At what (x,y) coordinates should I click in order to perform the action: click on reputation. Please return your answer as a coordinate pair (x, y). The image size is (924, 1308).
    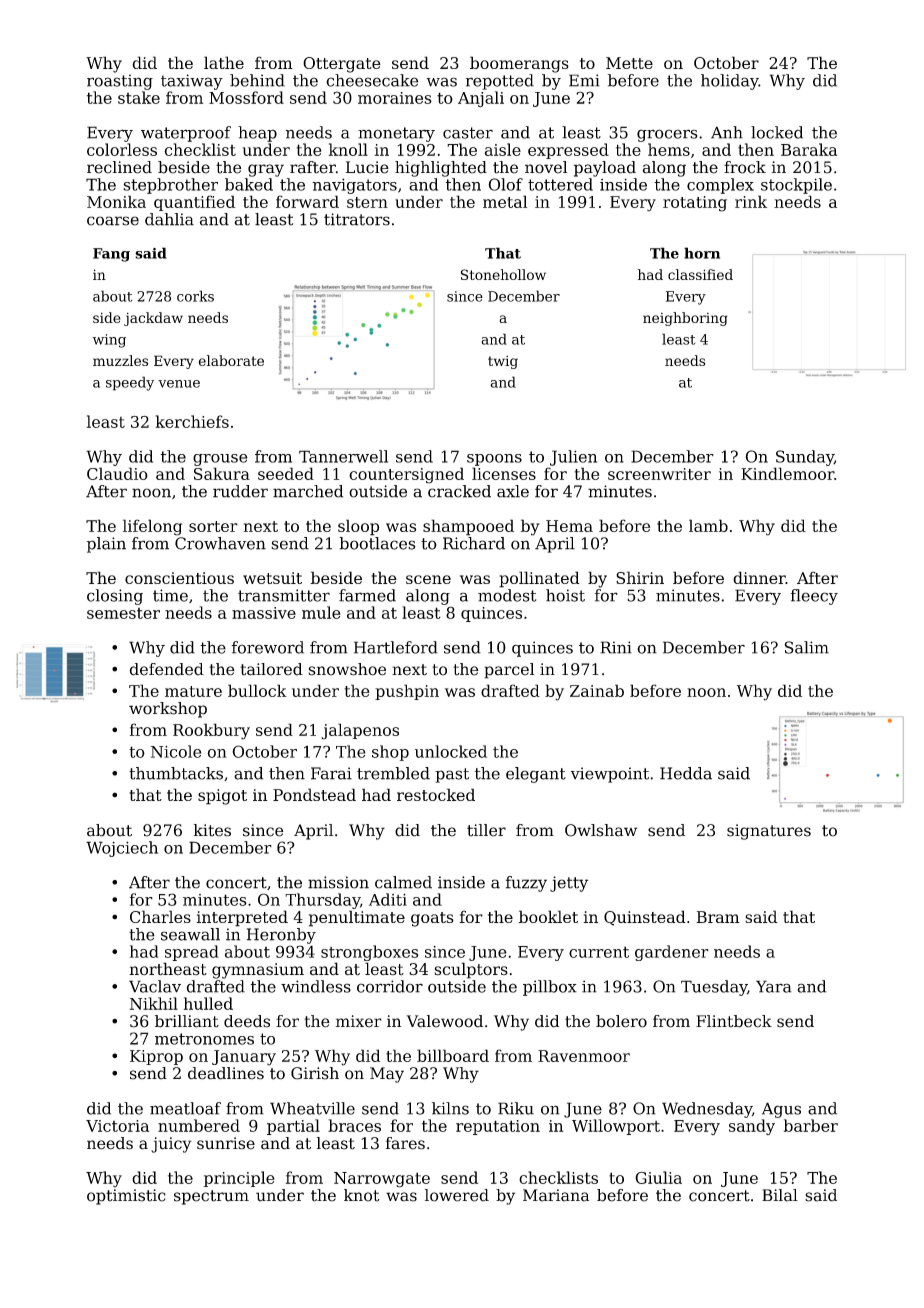
    Looking at the image, I should click on (498, 1127).
